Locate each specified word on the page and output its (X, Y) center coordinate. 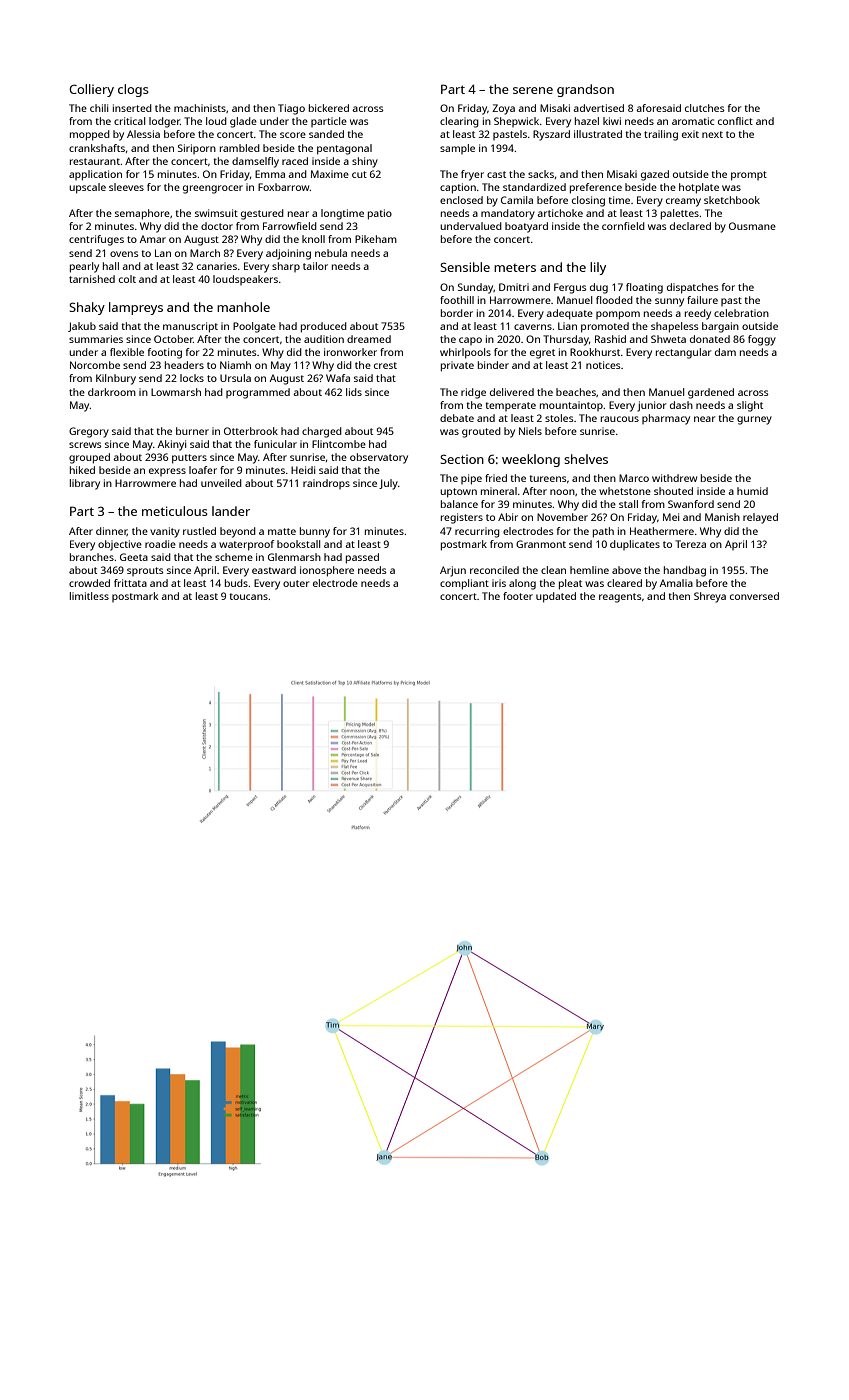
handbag (685, 571)
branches (92, 557)
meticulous (175, 511)
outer (296, 583)
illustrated (598, 134)
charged (322, 432)
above (626, 570)
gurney (754, 420)
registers (462, 518)
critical (129, 121)
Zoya (503, 109)
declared (690, 226)
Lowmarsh (176, 392)
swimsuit (216, 213)
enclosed (461, 200)
